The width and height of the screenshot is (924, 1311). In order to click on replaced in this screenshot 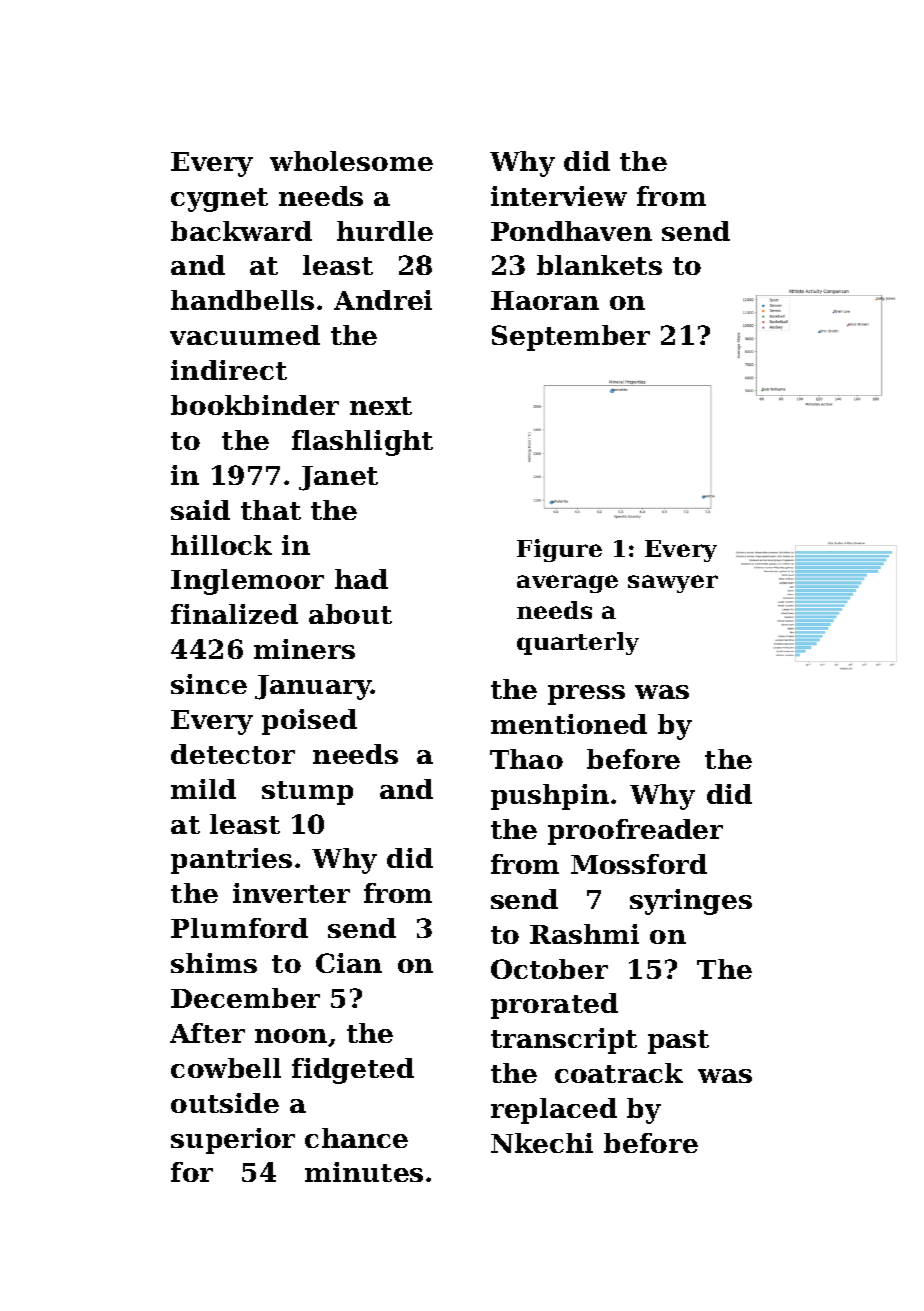, I will do `click(554, 1111)`.
